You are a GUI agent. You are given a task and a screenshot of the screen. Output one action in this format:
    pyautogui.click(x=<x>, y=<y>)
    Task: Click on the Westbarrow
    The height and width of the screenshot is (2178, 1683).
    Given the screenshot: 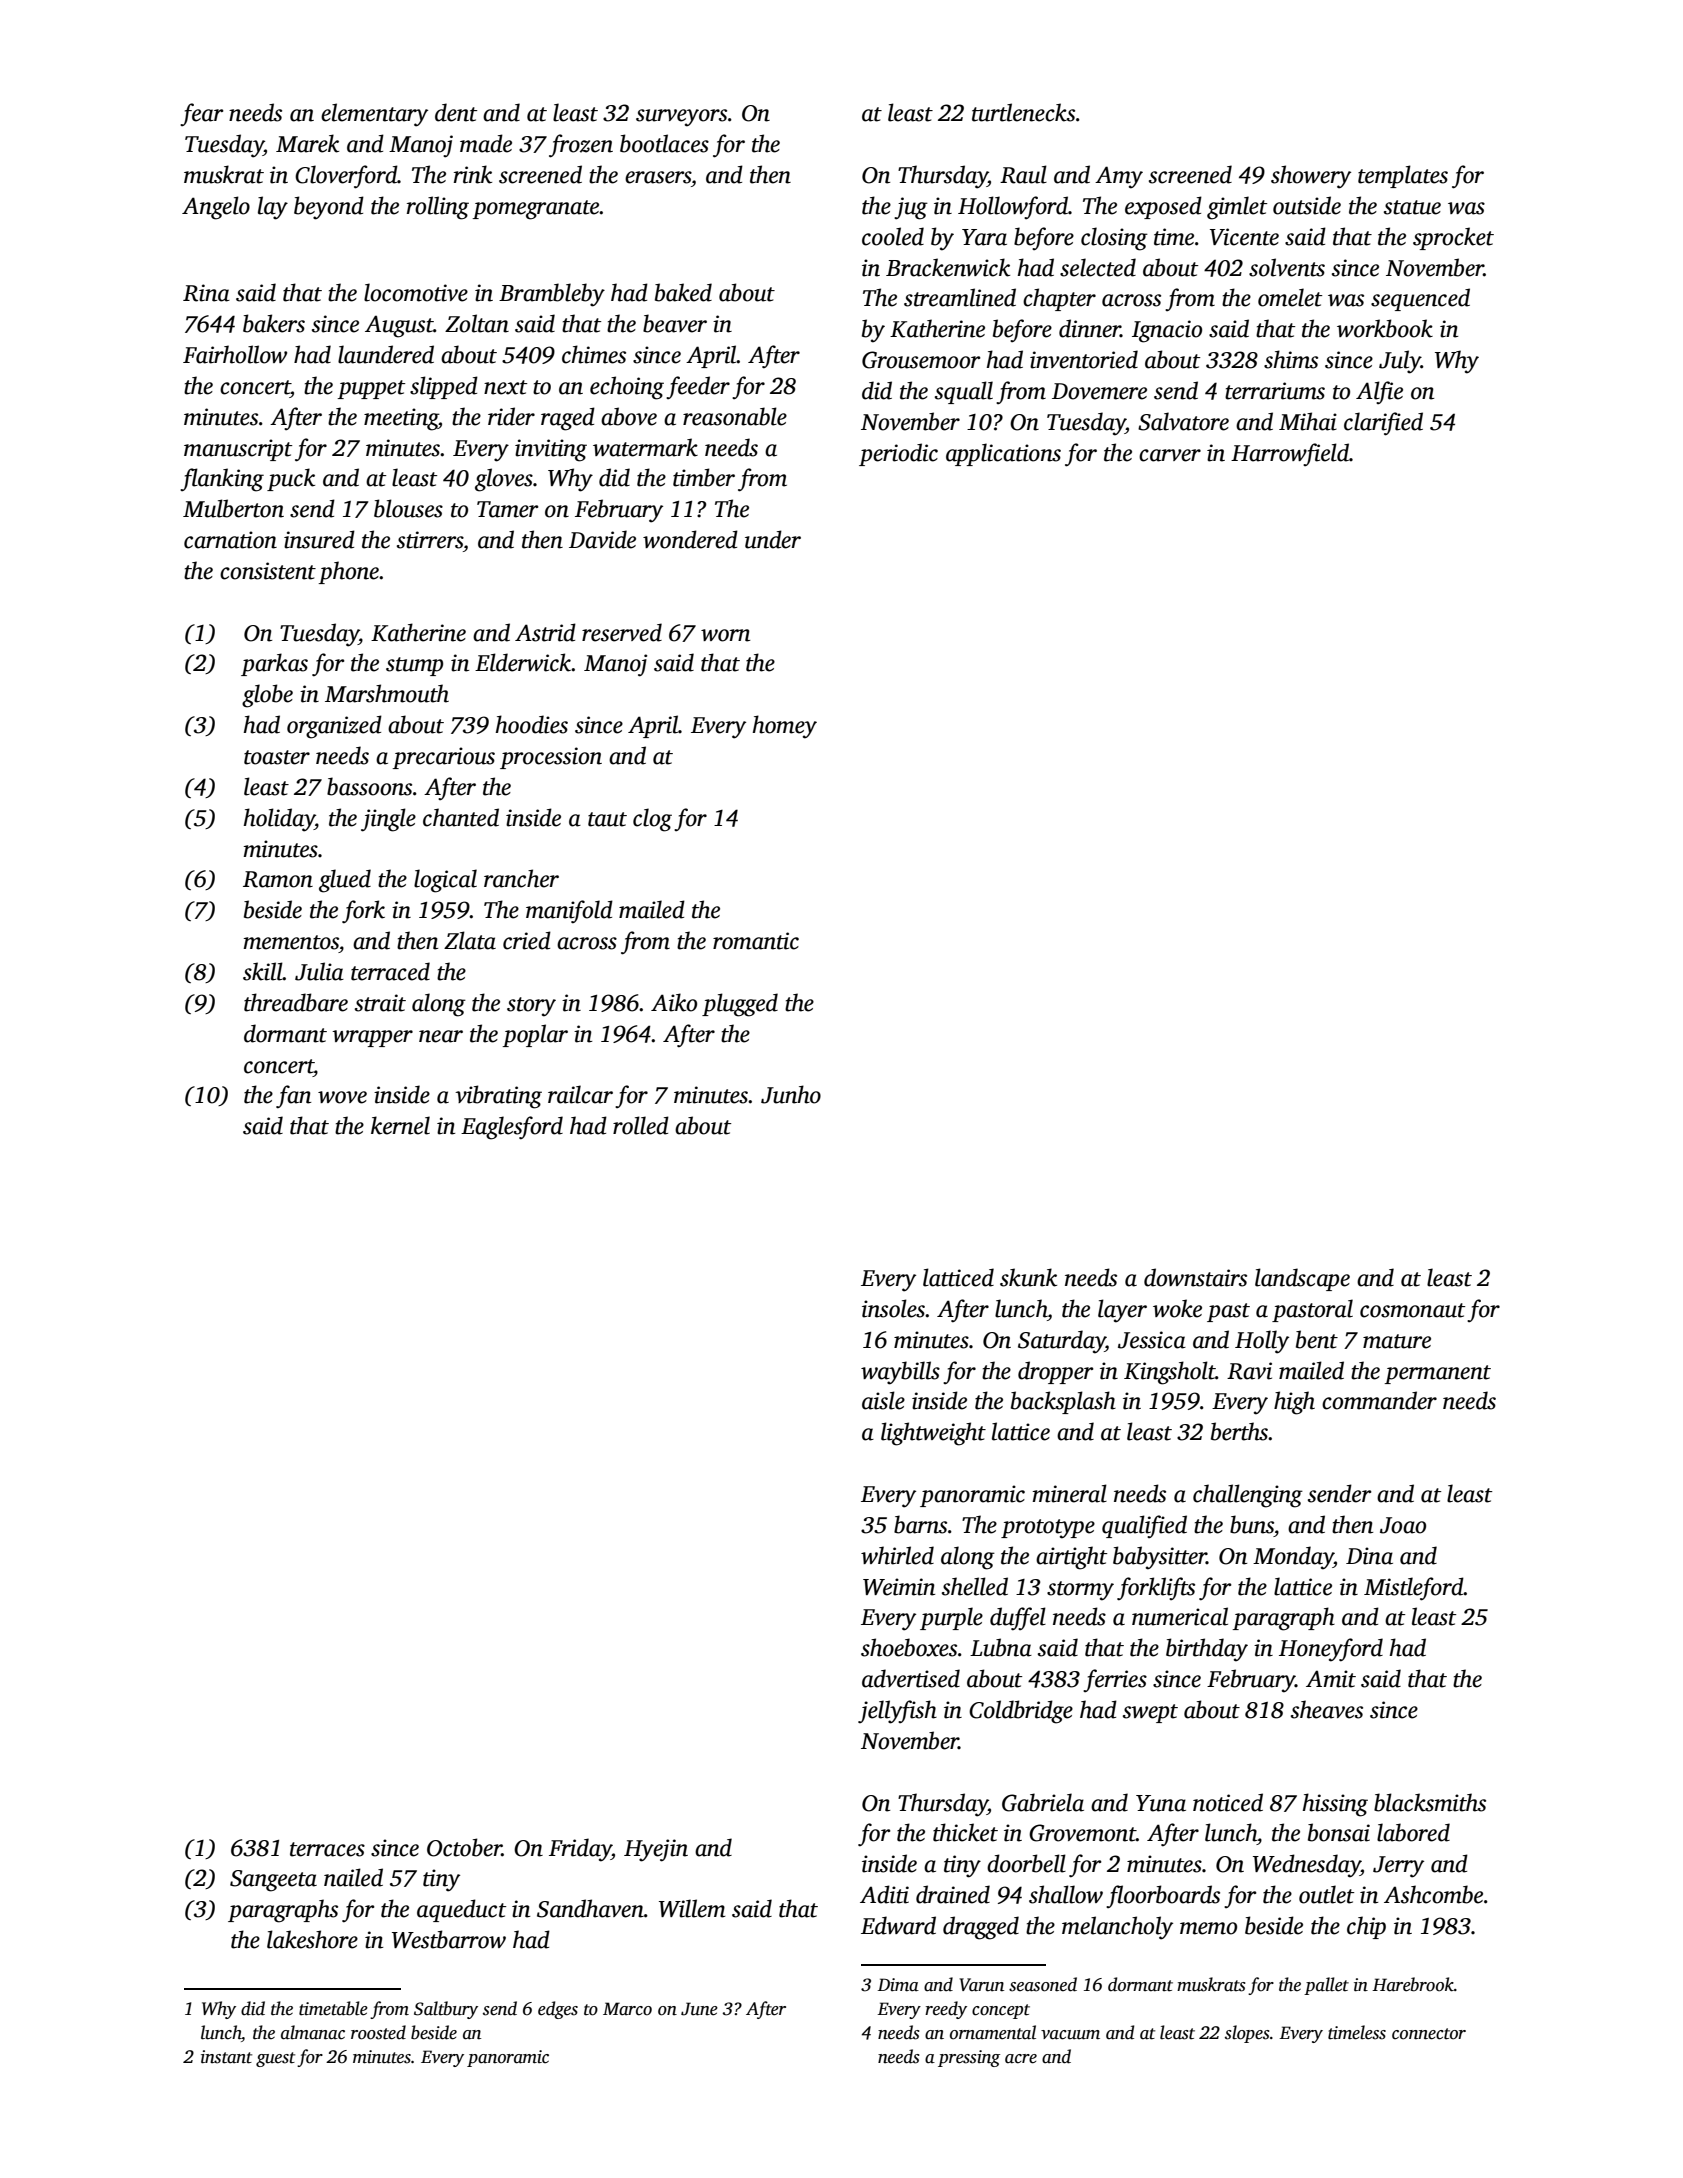 What is the action you would take?
    pyautogui.click(x=449, y=1939)
